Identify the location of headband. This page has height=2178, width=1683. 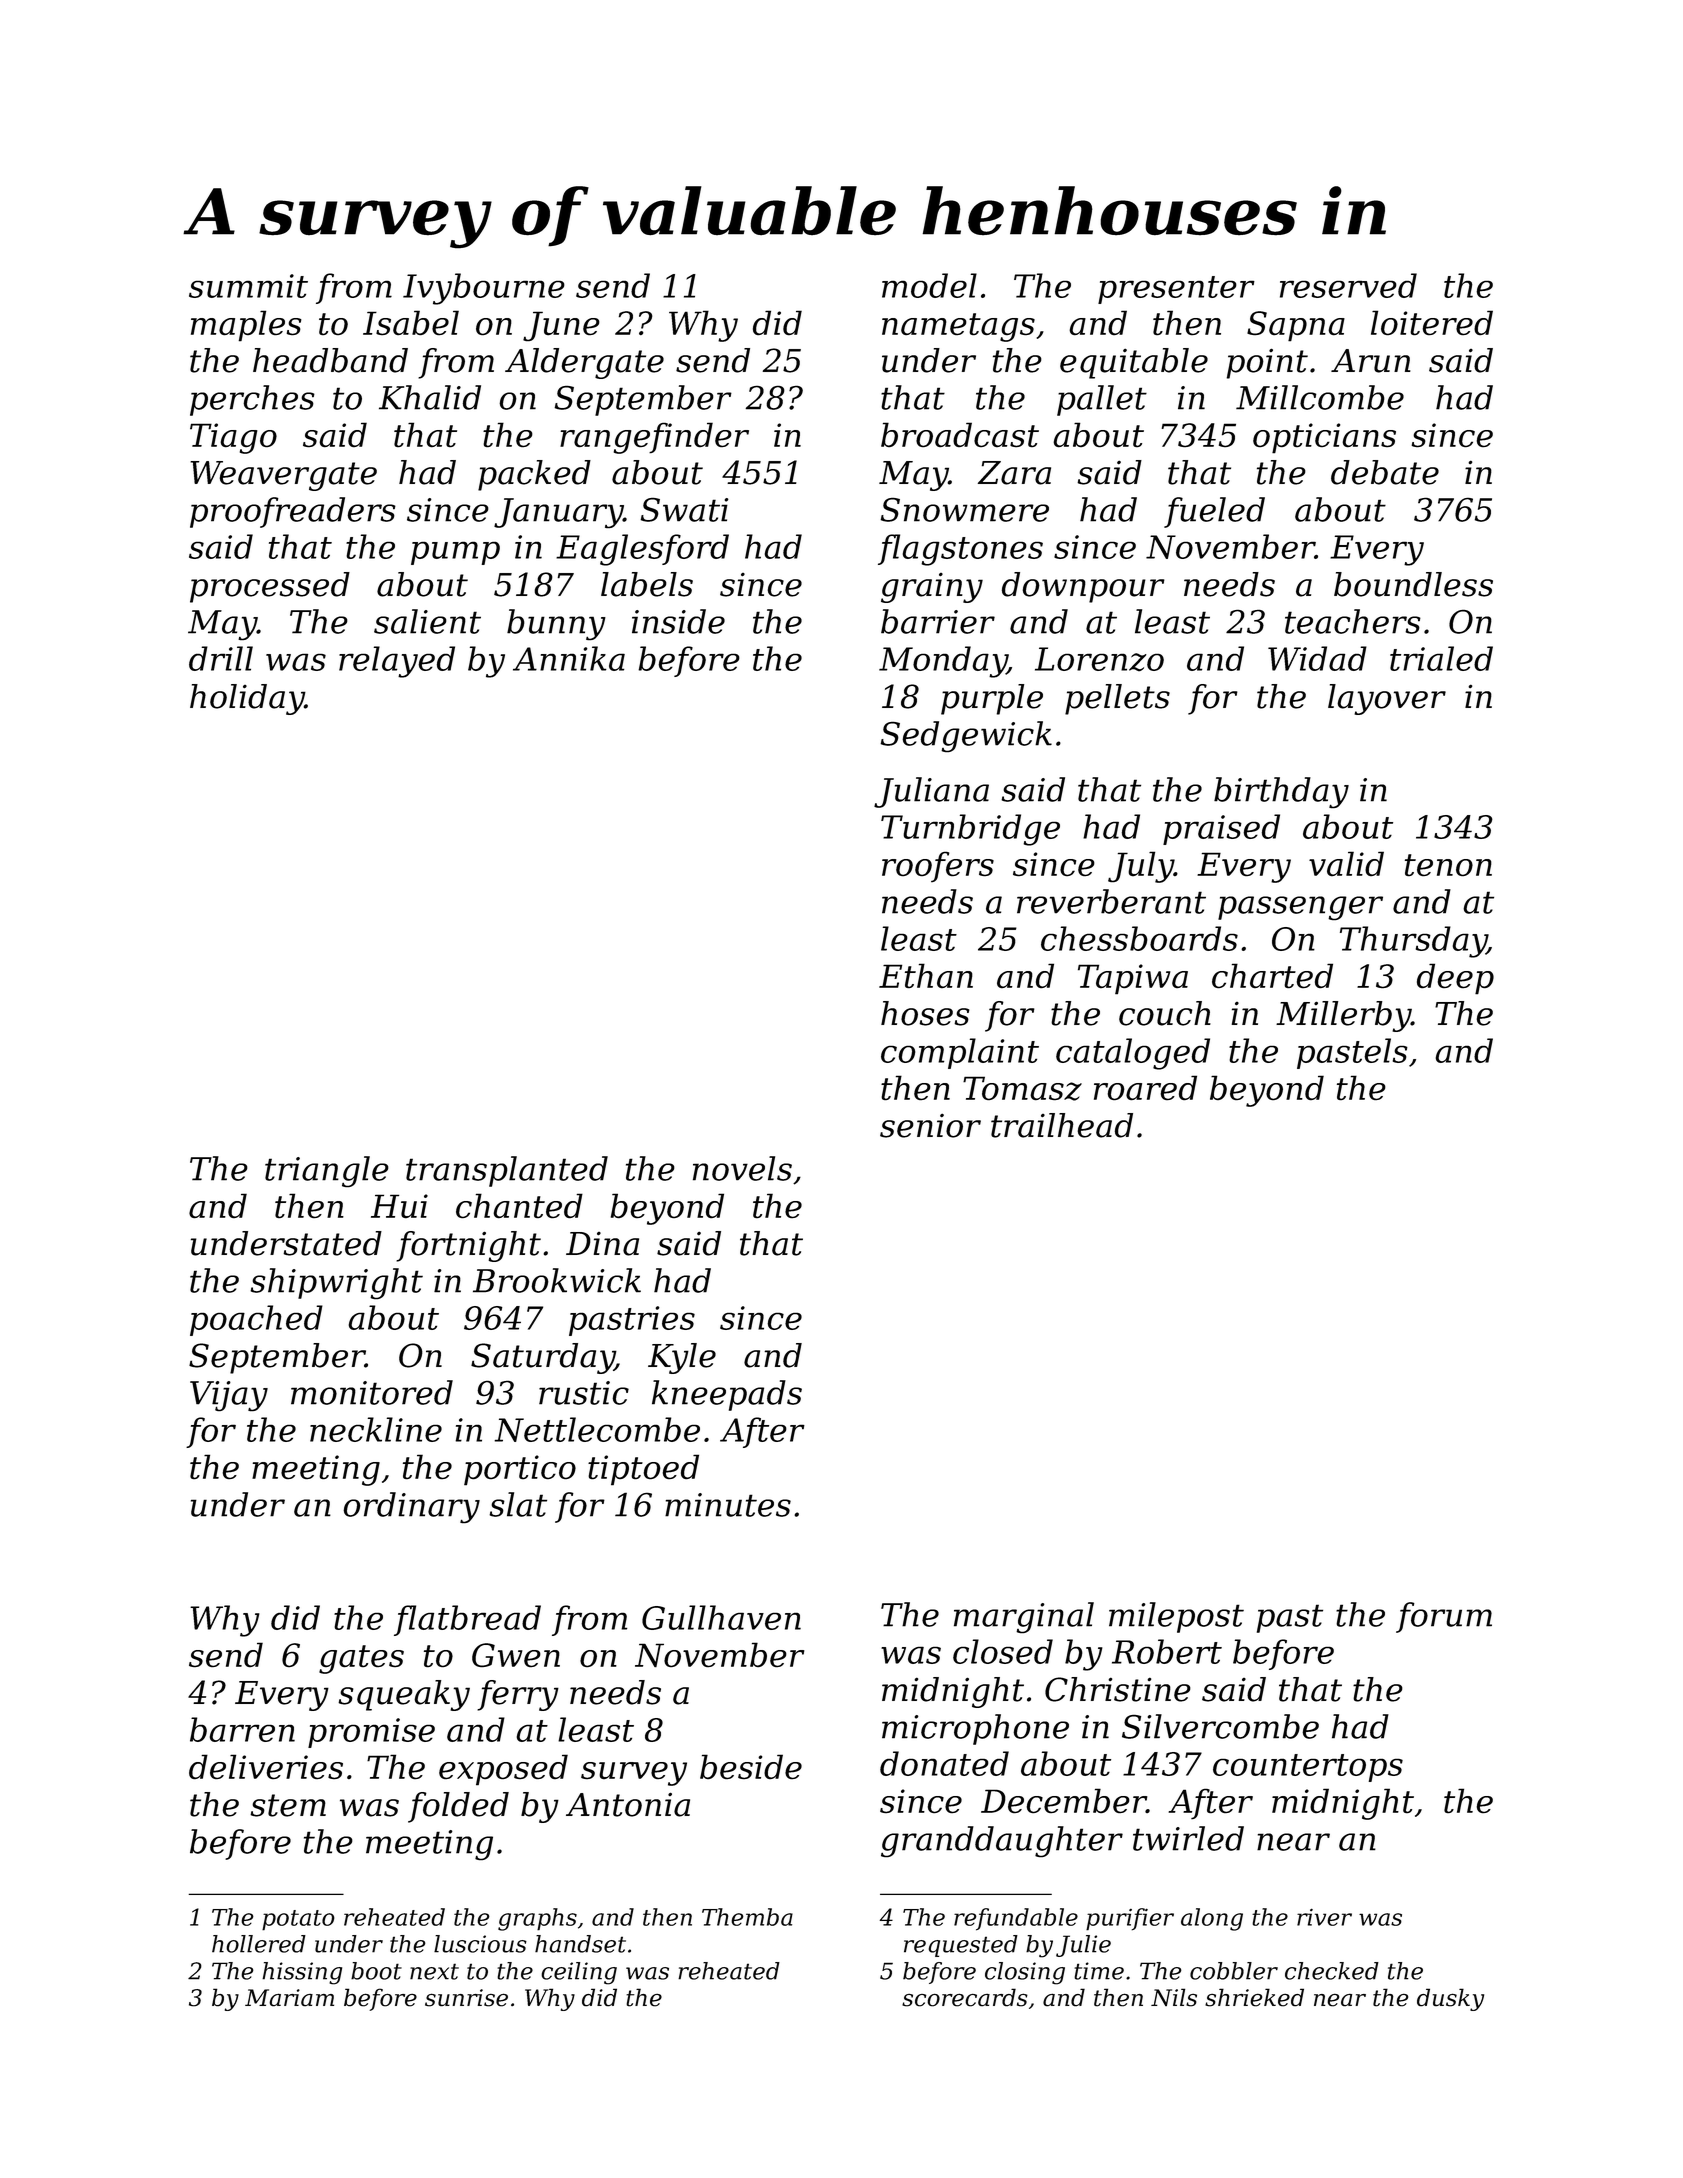
(330, 360).
